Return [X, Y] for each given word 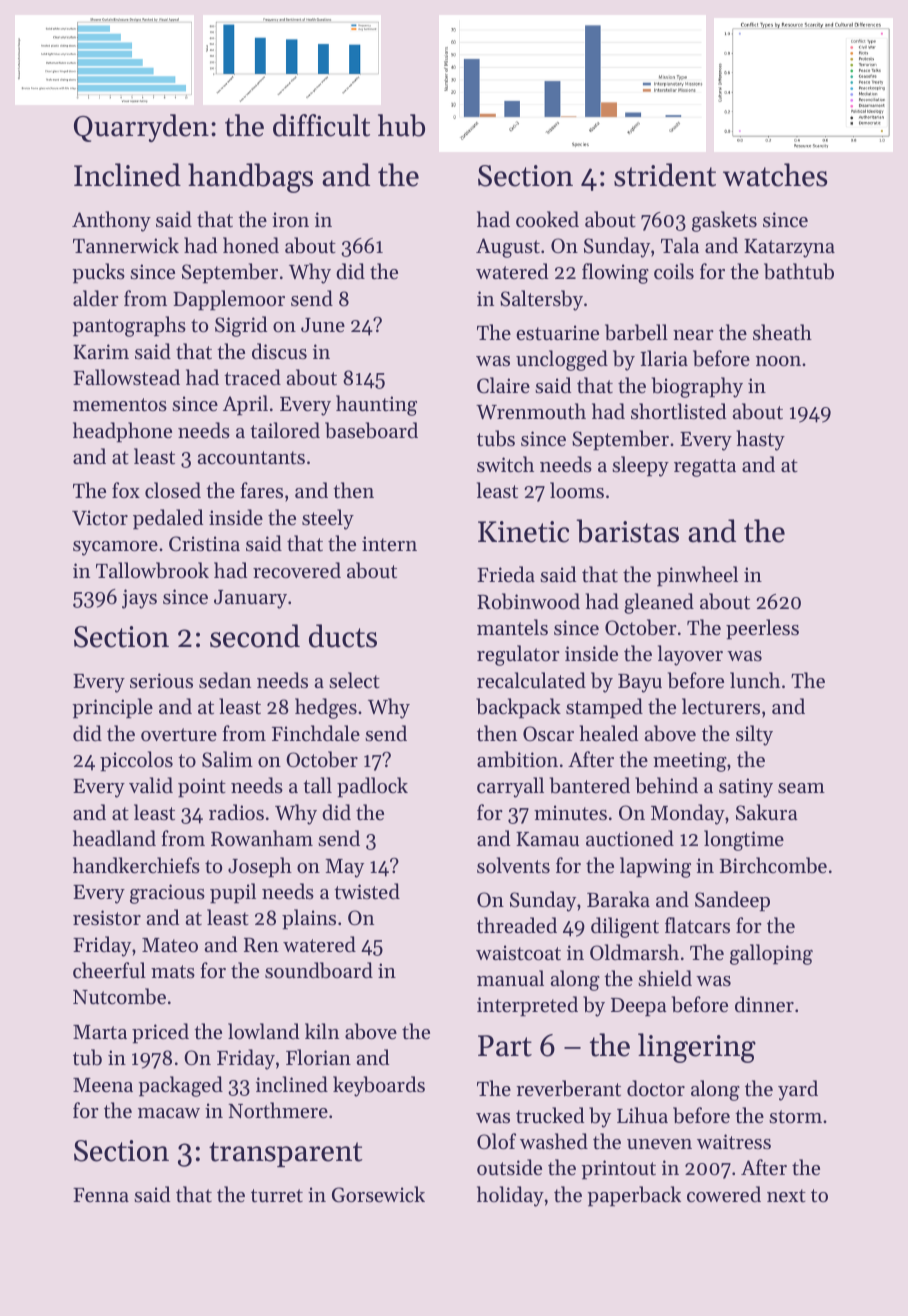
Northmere [278, 1110]
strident [665, 175]
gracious [167, 894]
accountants [251, 458]
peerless [762, 629]
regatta [705, 468]
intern [389, 544]
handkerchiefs [136, 865]
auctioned [630, 838]
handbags [250, 178]
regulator [518, 655]
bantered [590, 785]
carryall [510, 787]
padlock [372, 787]
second [255, 636]
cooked [547, 219]
